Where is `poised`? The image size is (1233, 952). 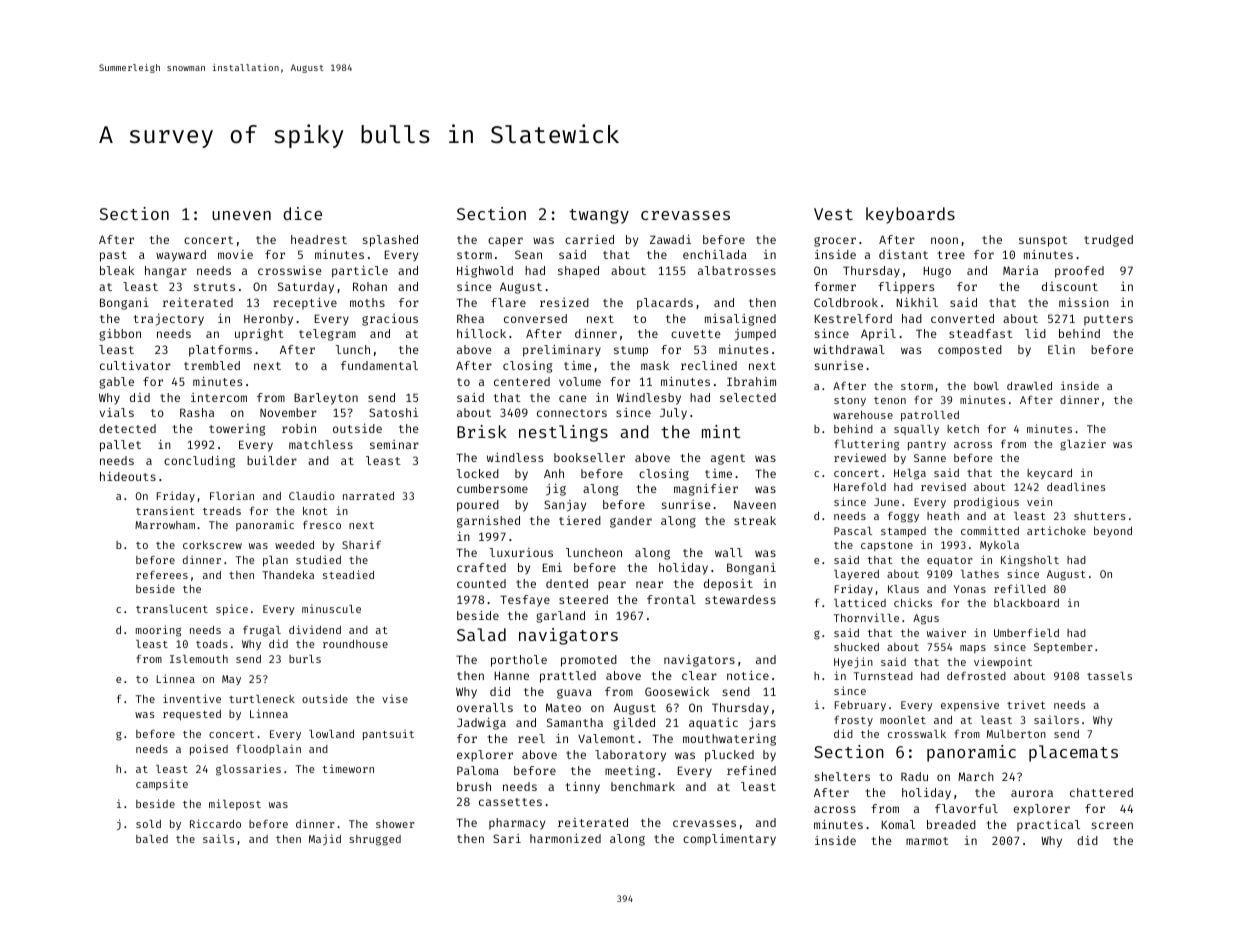 poised is located at coordinates (209, 749).
